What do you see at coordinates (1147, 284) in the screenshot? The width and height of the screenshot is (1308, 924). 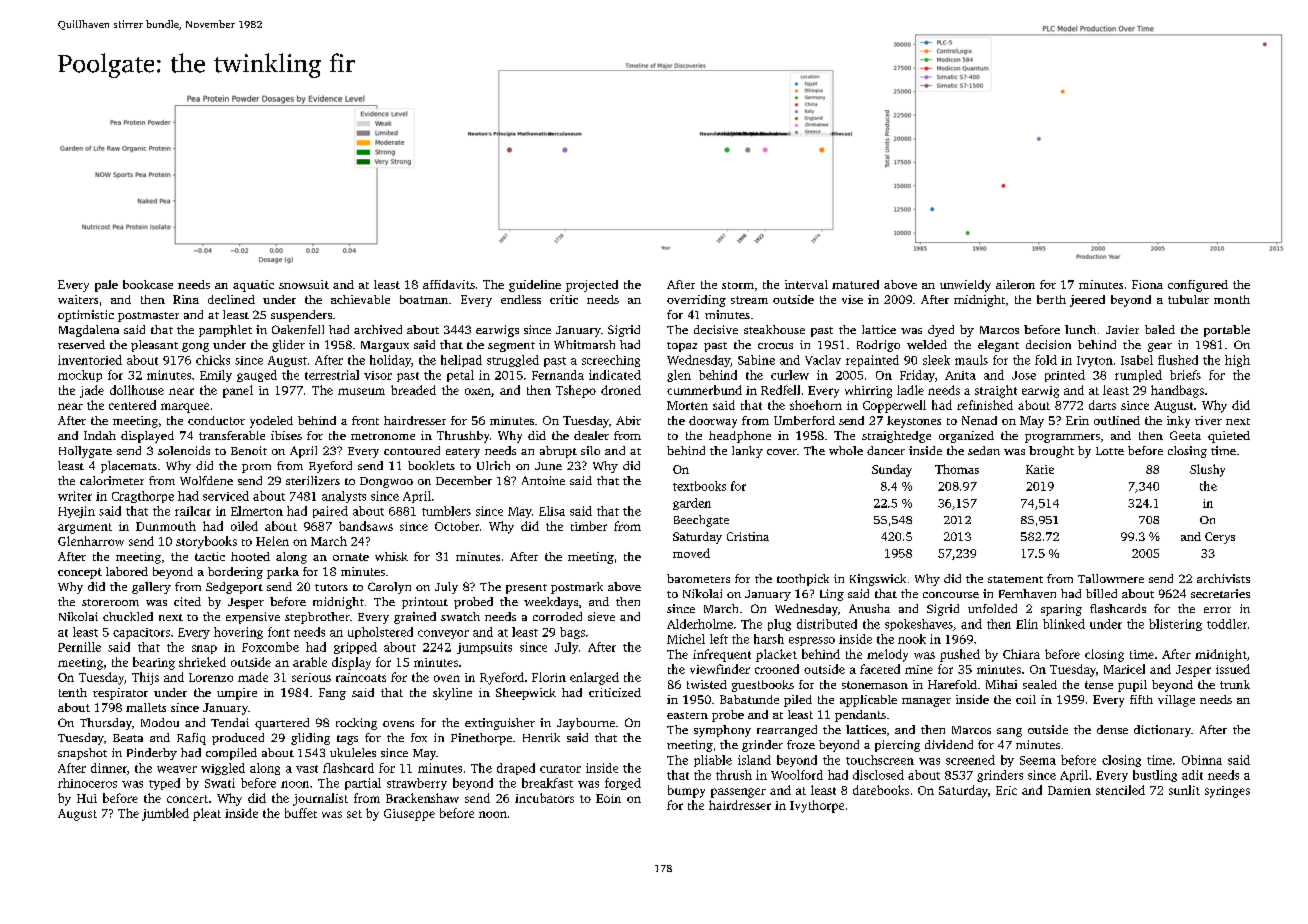 I see `Fiona` at bounding box center [1147, 284].
